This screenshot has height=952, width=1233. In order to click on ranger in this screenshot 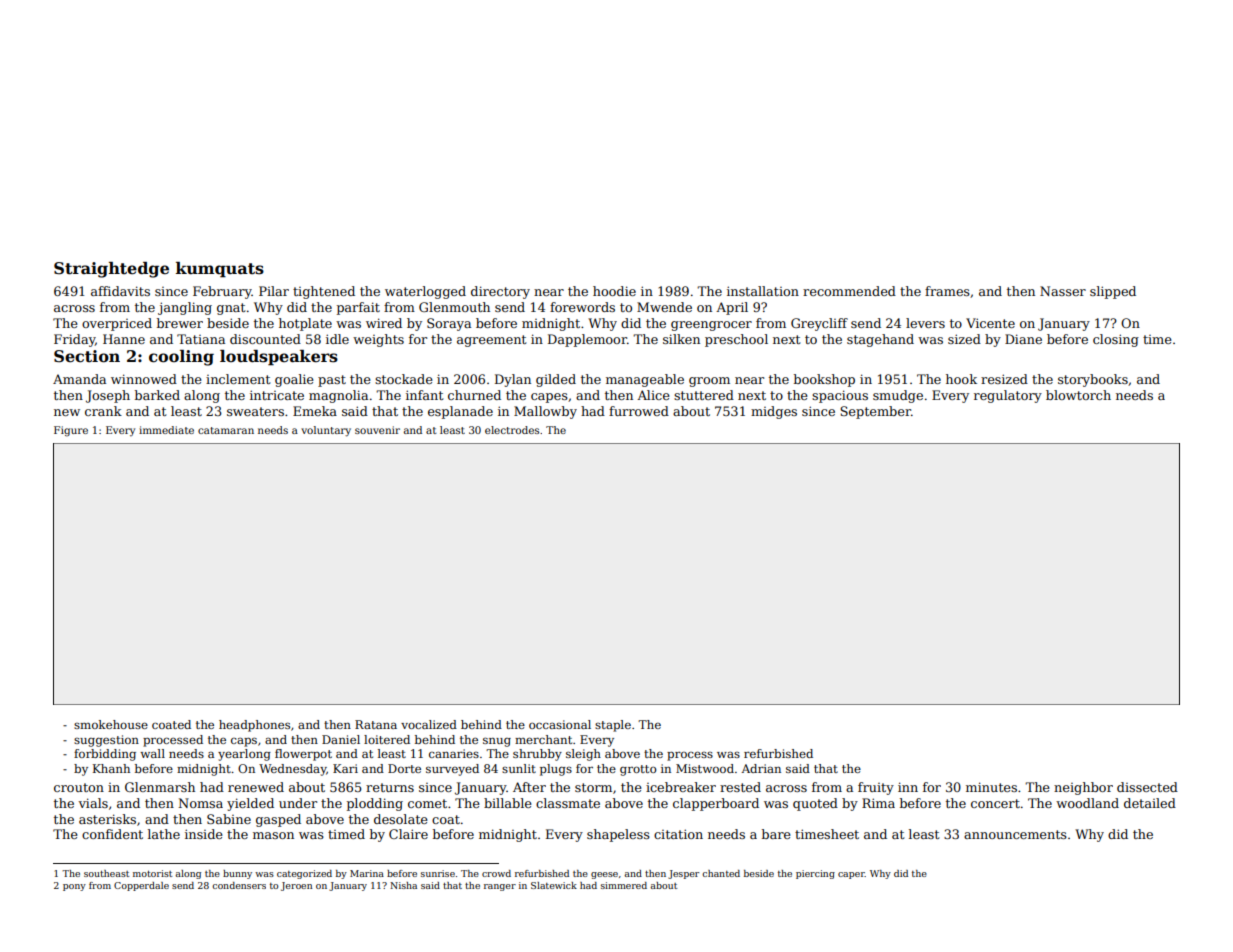, I will do `click(500, 887)`.
